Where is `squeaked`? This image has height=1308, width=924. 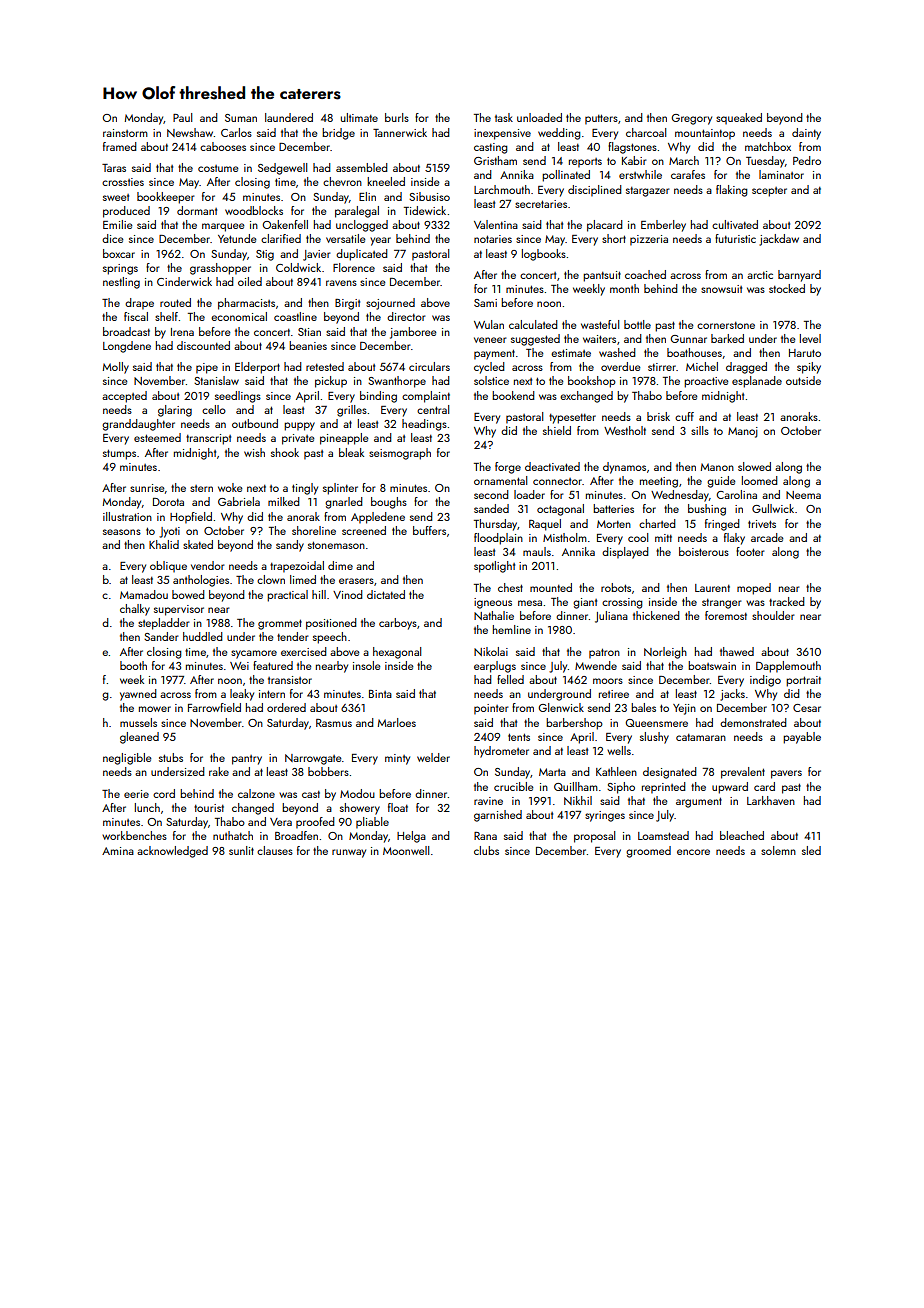 squeaked is located at coordinates (739, 118).
